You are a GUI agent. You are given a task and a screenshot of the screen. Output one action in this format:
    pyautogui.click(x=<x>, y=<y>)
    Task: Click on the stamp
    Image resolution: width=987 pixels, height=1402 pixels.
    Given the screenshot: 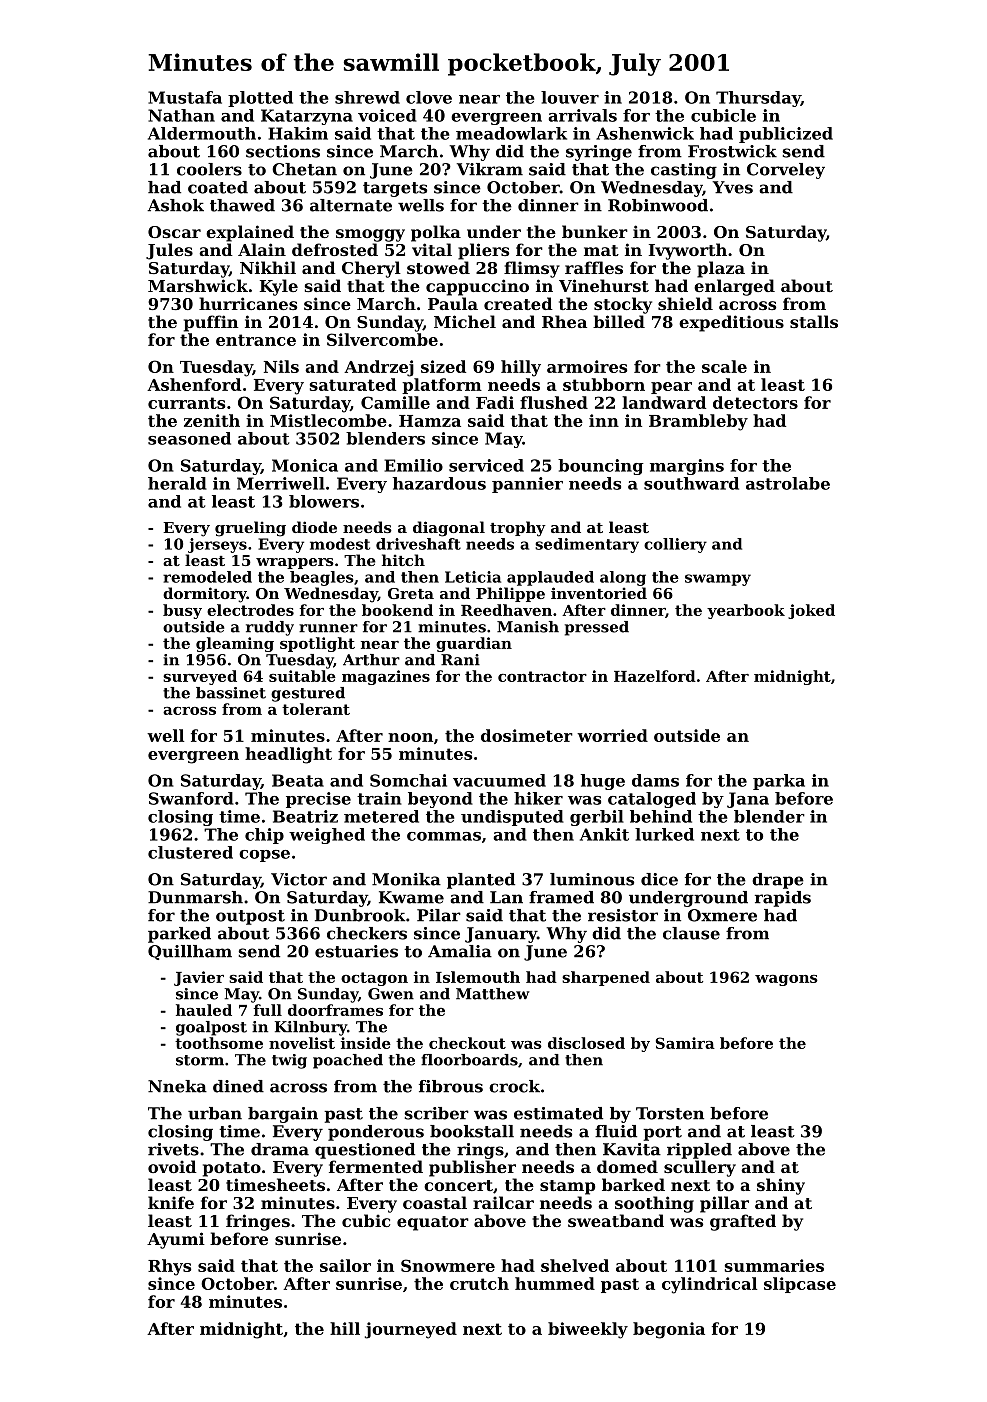 What is the action you would take?
    pyautogui.click(x=567, y=1187)
